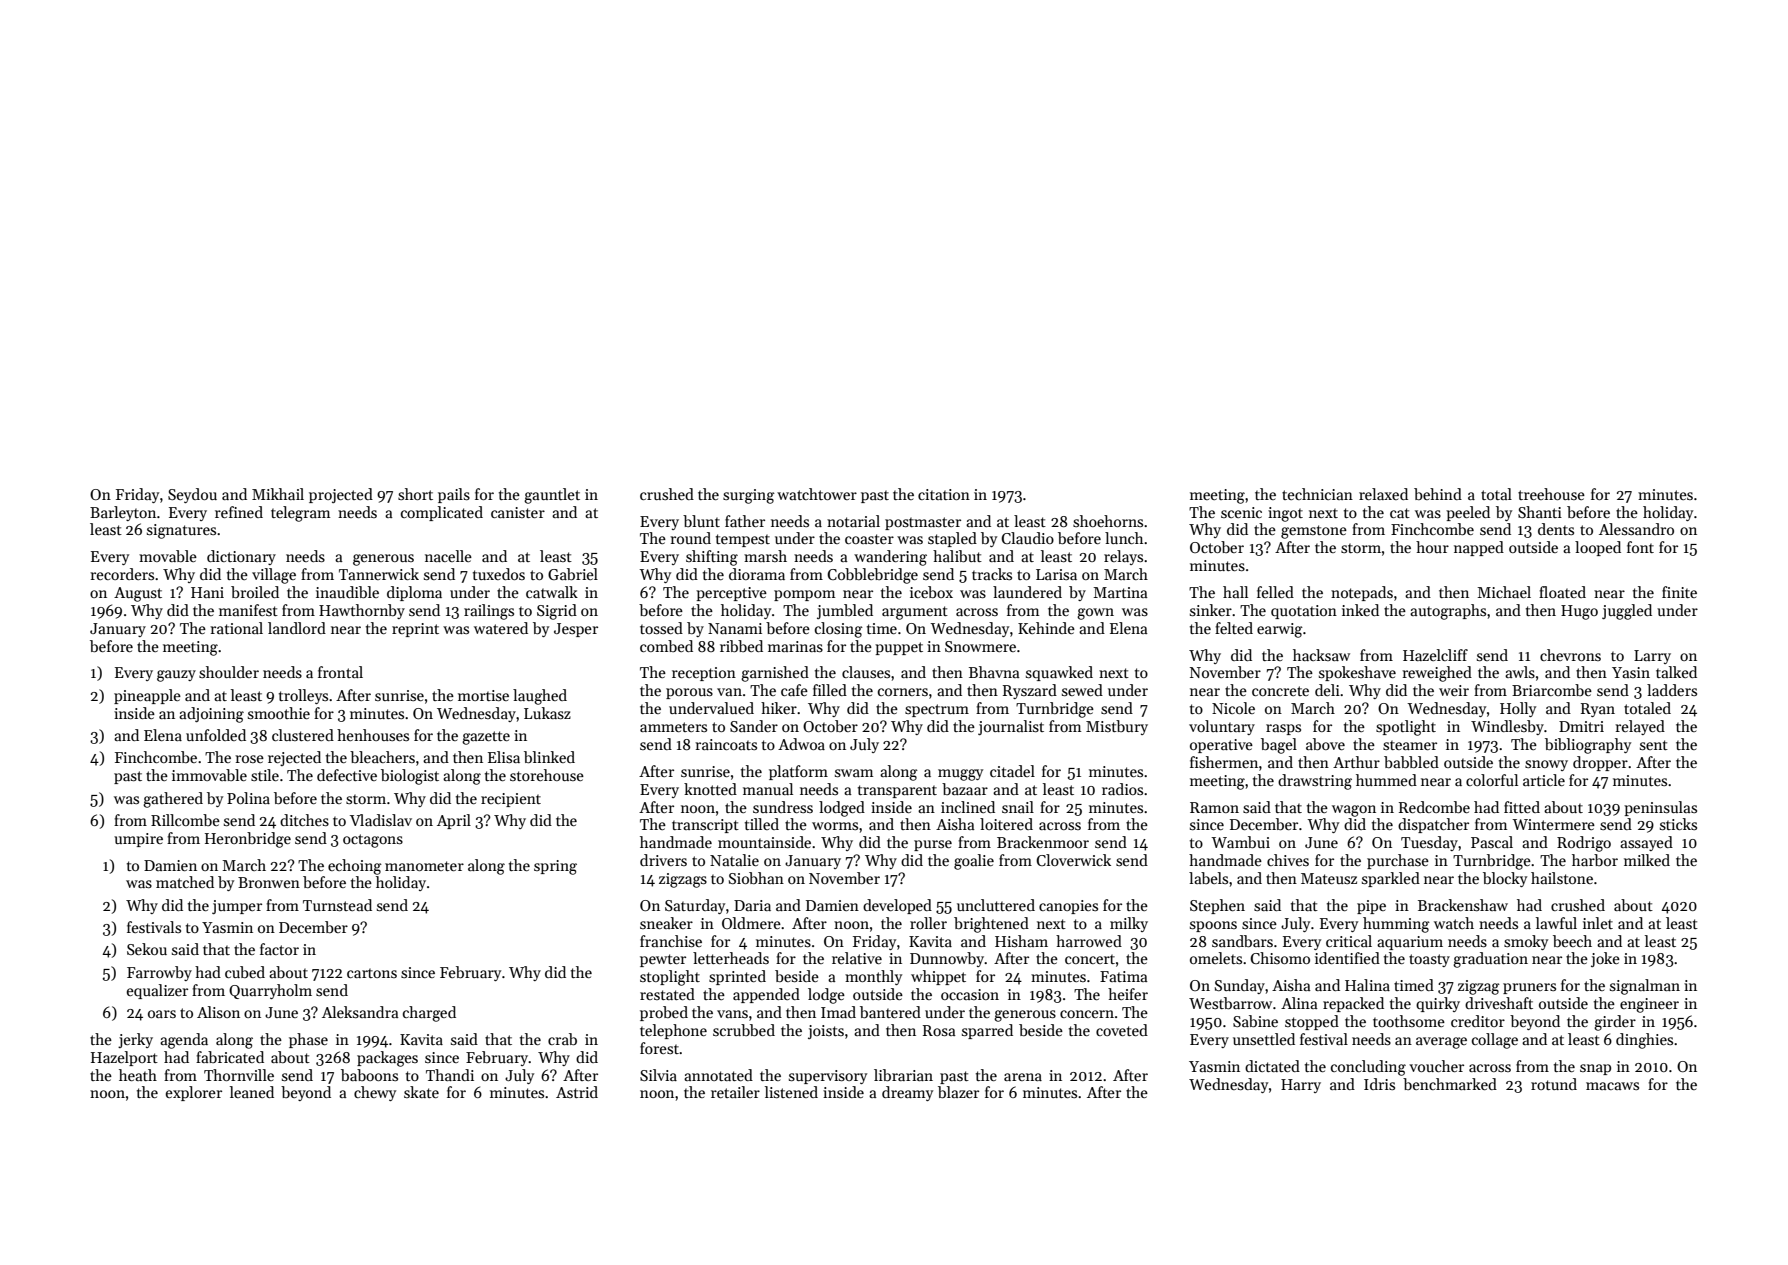 This page has width=1788, height=1265. What do you see at coordinates (804, 595) in the page?
I see `pompom` at bounding box center [804, 595].
